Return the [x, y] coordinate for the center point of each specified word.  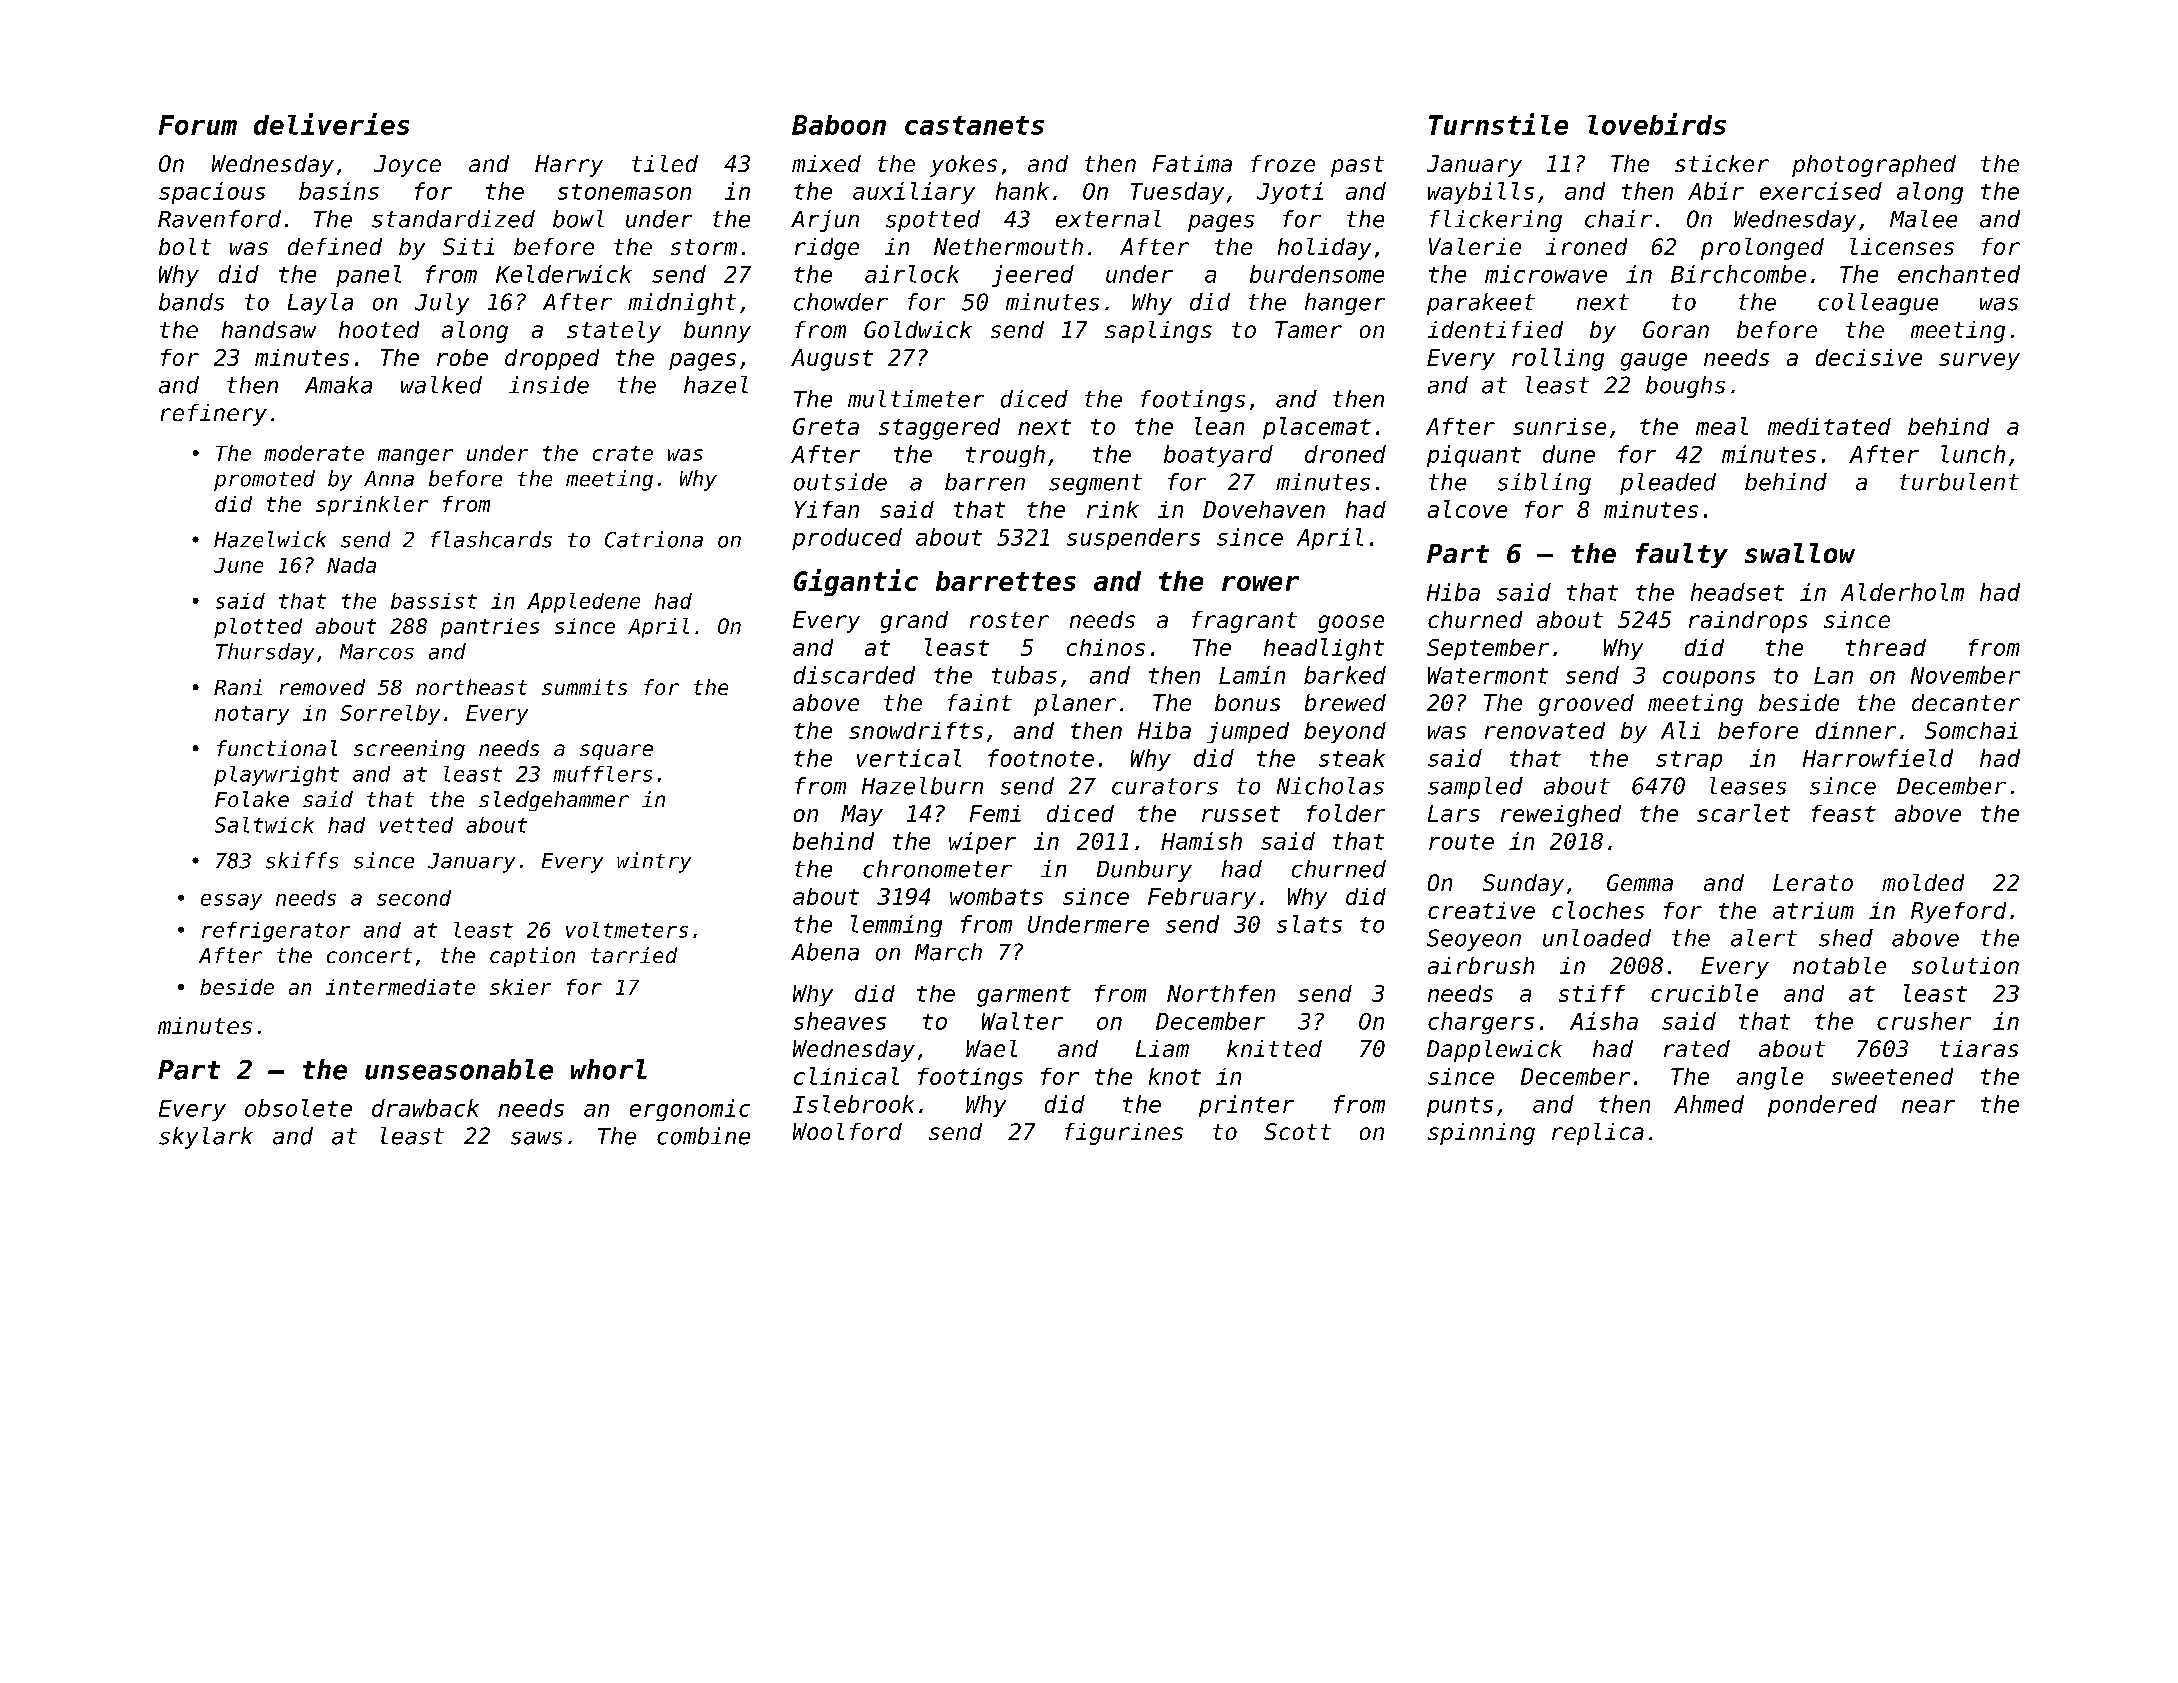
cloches [1598, 910]
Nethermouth [1008, 246]
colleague [1878, 304]
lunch [1973, 454]
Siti [468, 246]
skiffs [302, 860]
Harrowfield [1878, 758]
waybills [1481, 193]
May [862, 815]
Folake [252, 799]
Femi [995, 813]
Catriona [654, 539]
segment [1095, 484]
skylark [206, 1138]
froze [1283, 163]
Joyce [407, 166]
